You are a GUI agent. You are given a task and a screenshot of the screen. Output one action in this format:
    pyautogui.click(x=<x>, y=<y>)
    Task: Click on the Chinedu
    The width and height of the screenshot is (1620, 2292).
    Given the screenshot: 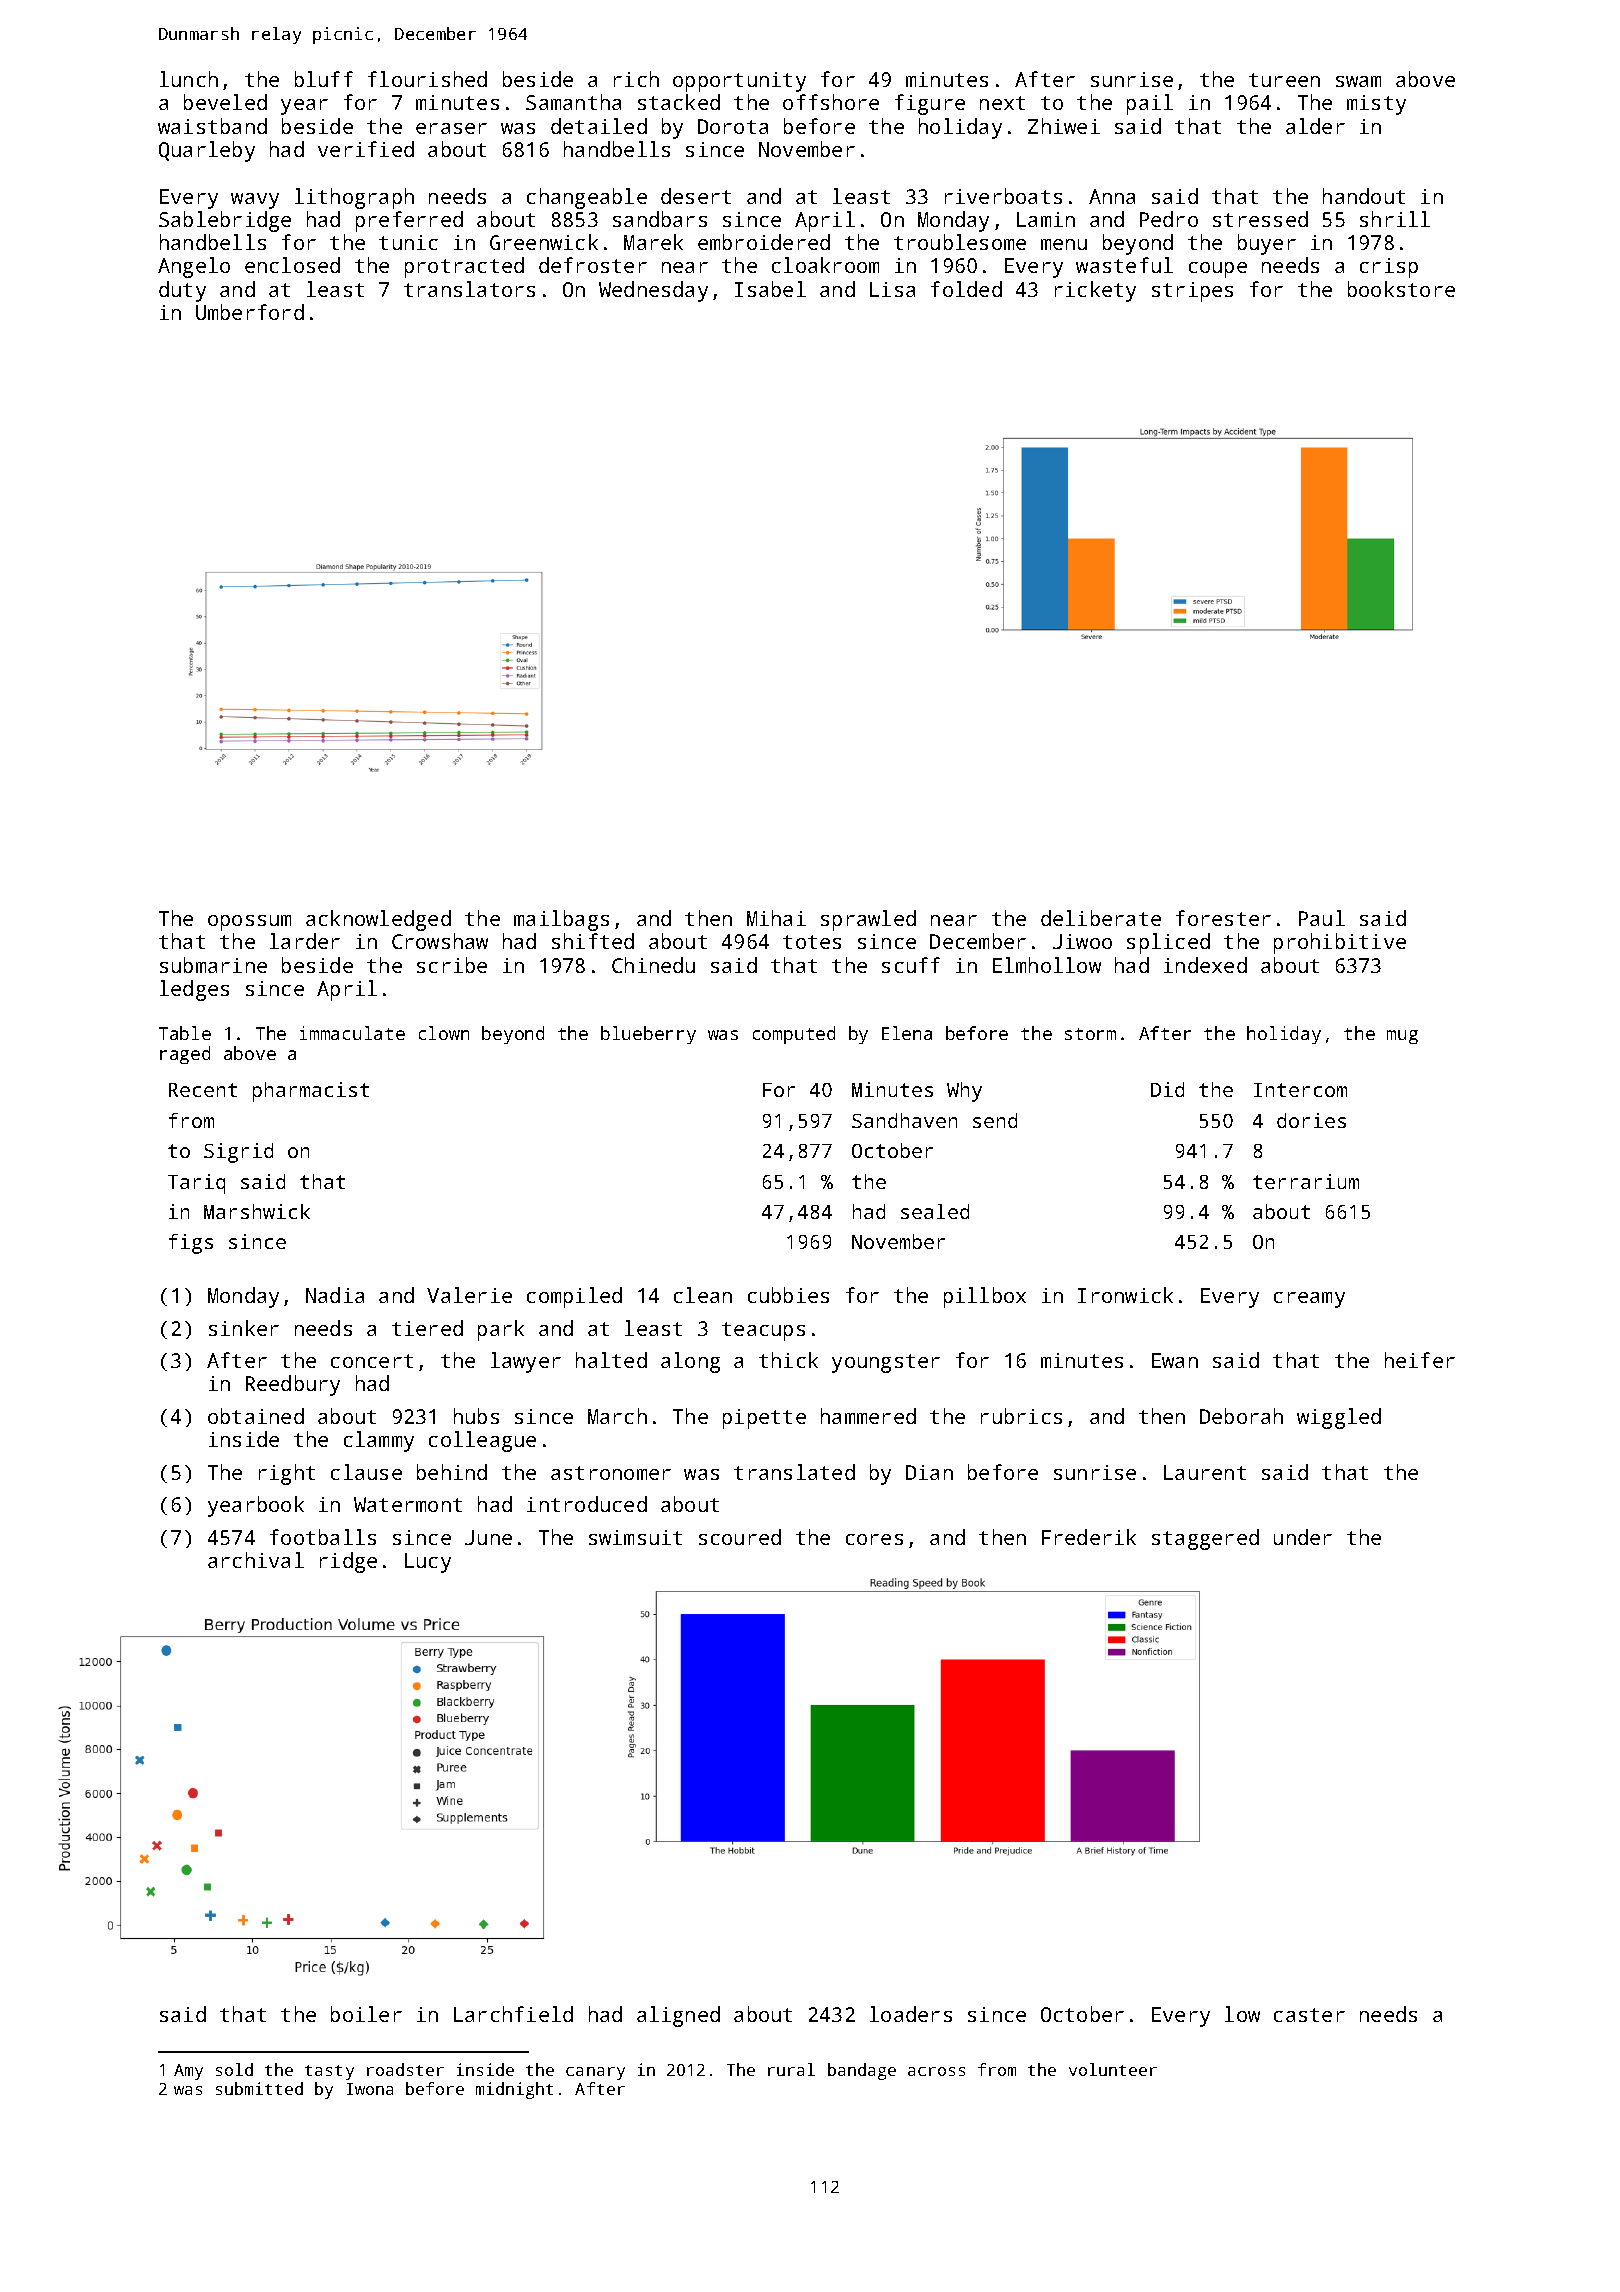 What is the action you would take?
    pyautogui.click(x=653, y=965)
